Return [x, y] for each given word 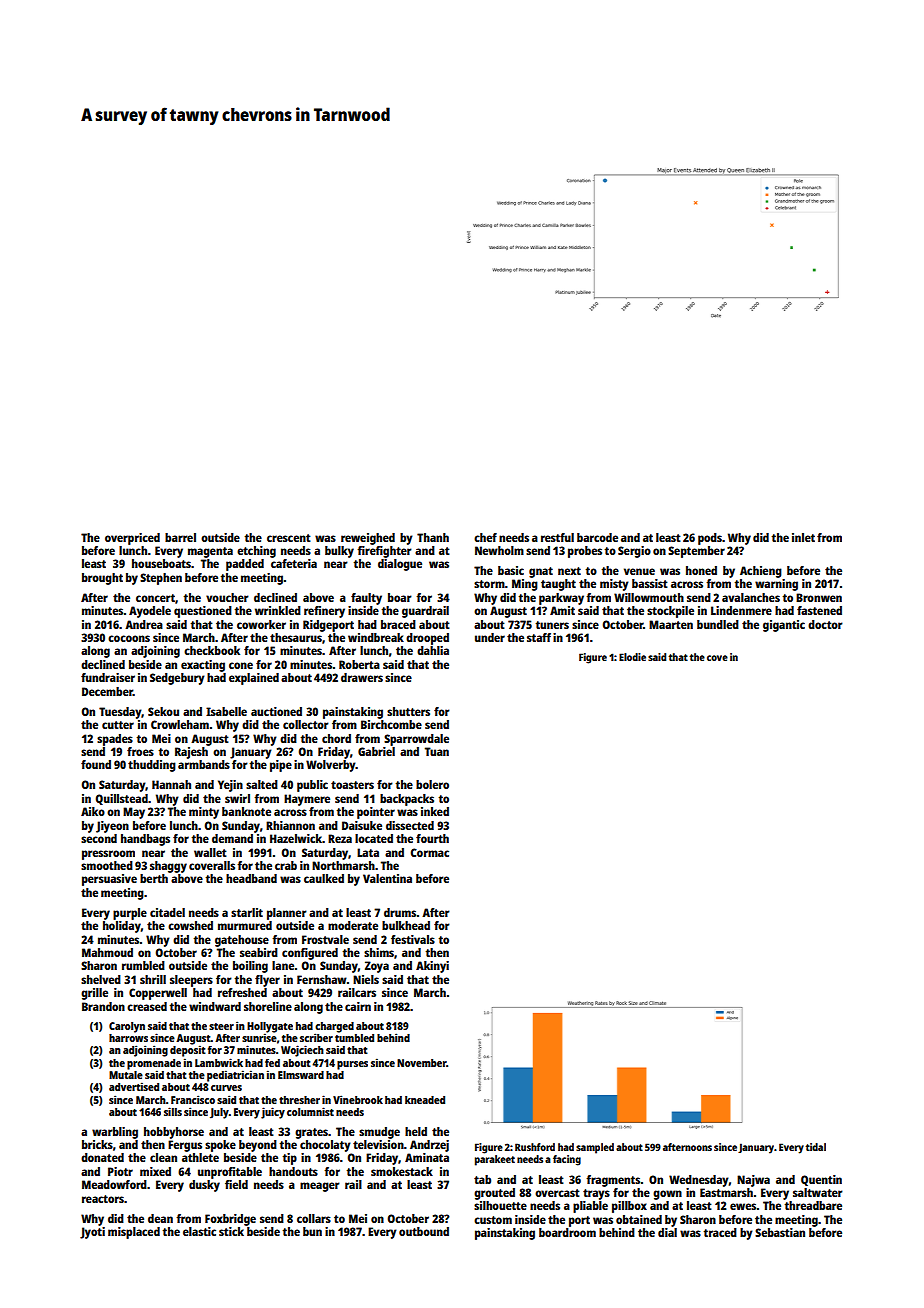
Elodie [632, 657]
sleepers [191, 981]
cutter [118, 725]
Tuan [437, 751]
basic [511, 570]
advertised [134, 1086]
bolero [432, 784]
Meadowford [114, 1184]
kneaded [425, 1100]
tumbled [354, 1038]
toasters [352, 785]
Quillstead [122, 799]
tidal [816, 1147]
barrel [180, 537]
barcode [597, 537]
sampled [595, 1148]
